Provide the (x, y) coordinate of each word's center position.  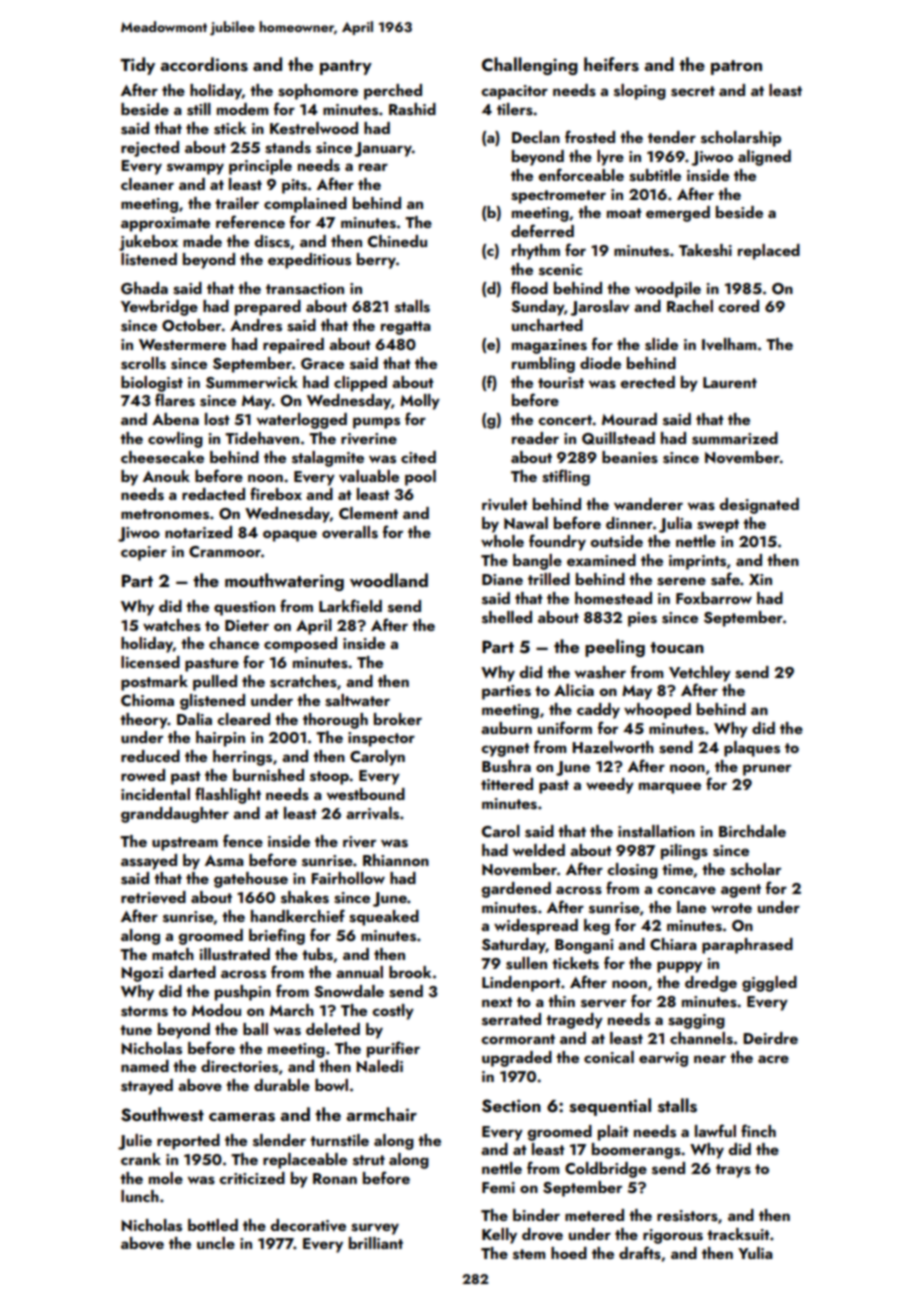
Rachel (690, 306)
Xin (760, 579)
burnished (268, 775)
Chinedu (397, 241)
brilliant (376, 1243)
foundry (557, 542)
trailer (237, 203)
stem (529, 1254)
